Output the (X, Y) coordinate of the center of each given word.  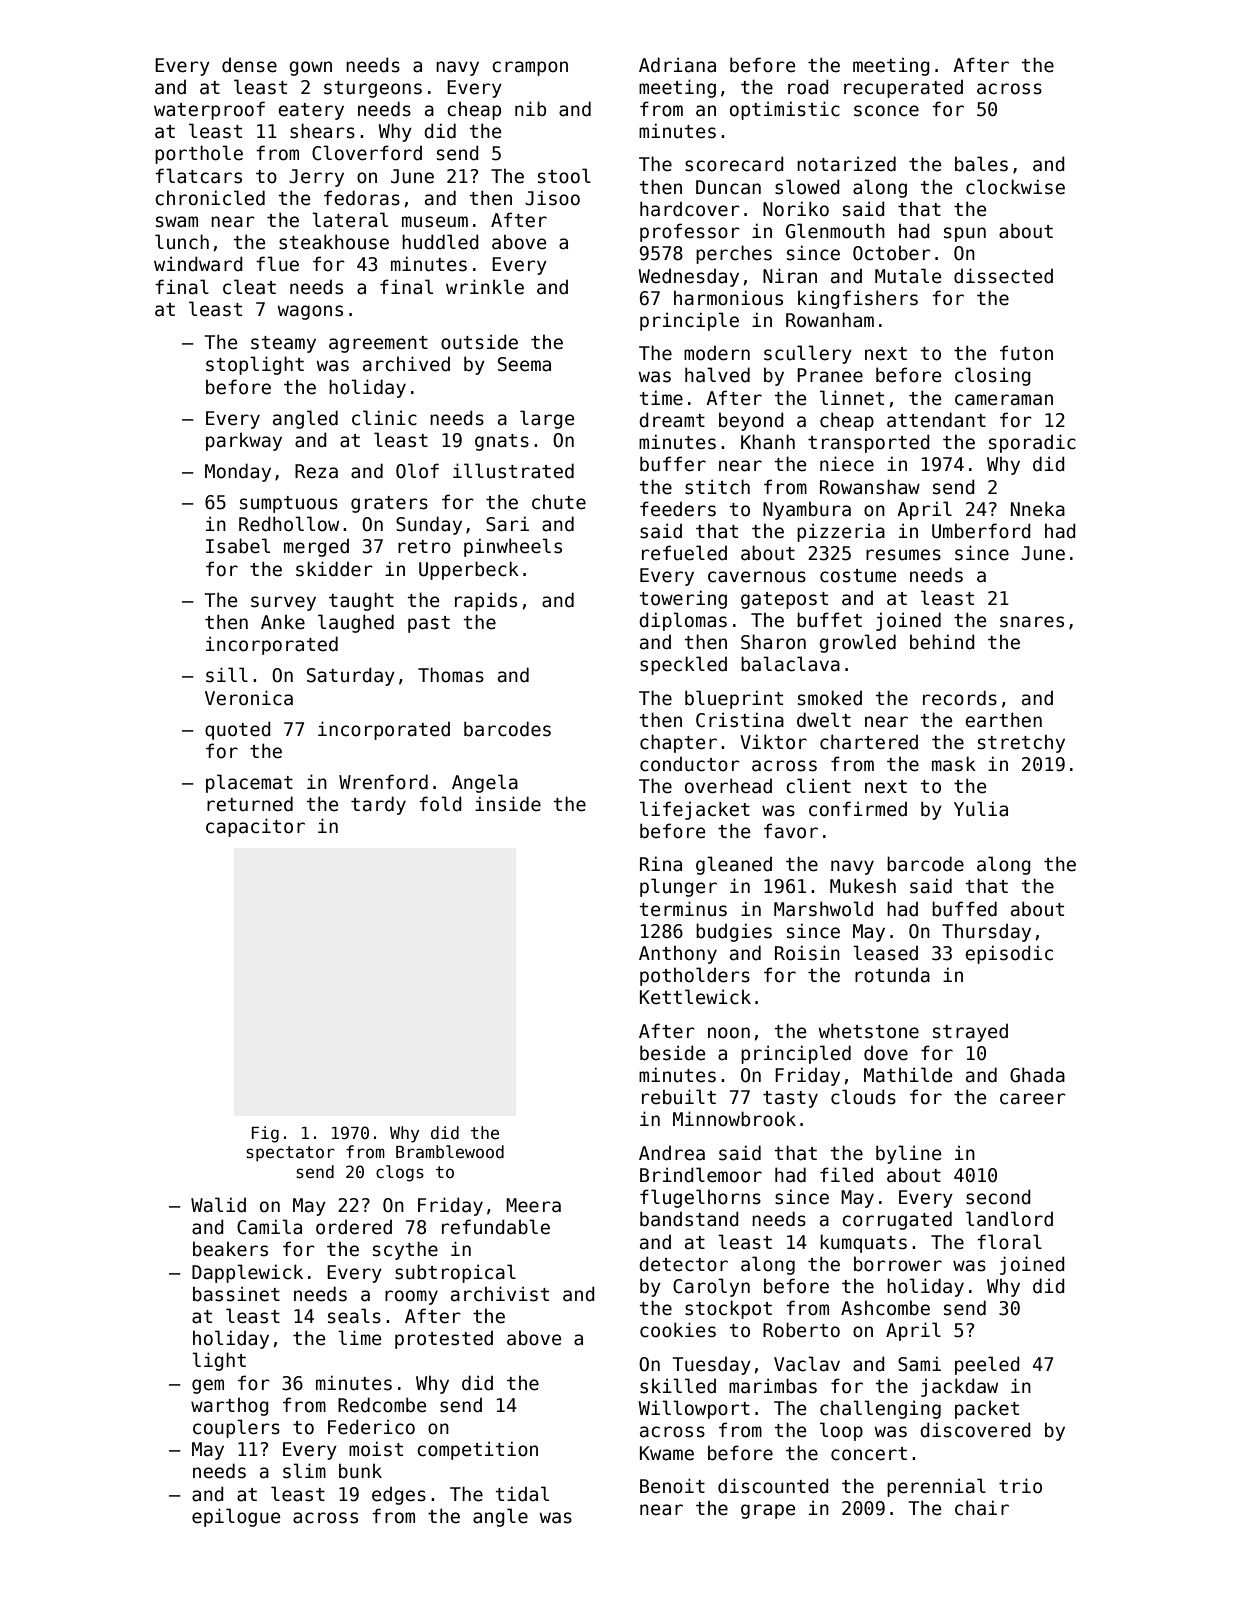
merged (316, 547)
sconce (886, 111)
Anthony (678, 954)
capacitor (255, 827)
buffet (829, 620)
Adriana (677, 65)
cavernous (757, 577)
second (998, 1197)
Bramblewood (450, 1152)
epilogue (236, 1517)
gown (310, 68)
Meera (533, 1205)
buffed (964, 909)
